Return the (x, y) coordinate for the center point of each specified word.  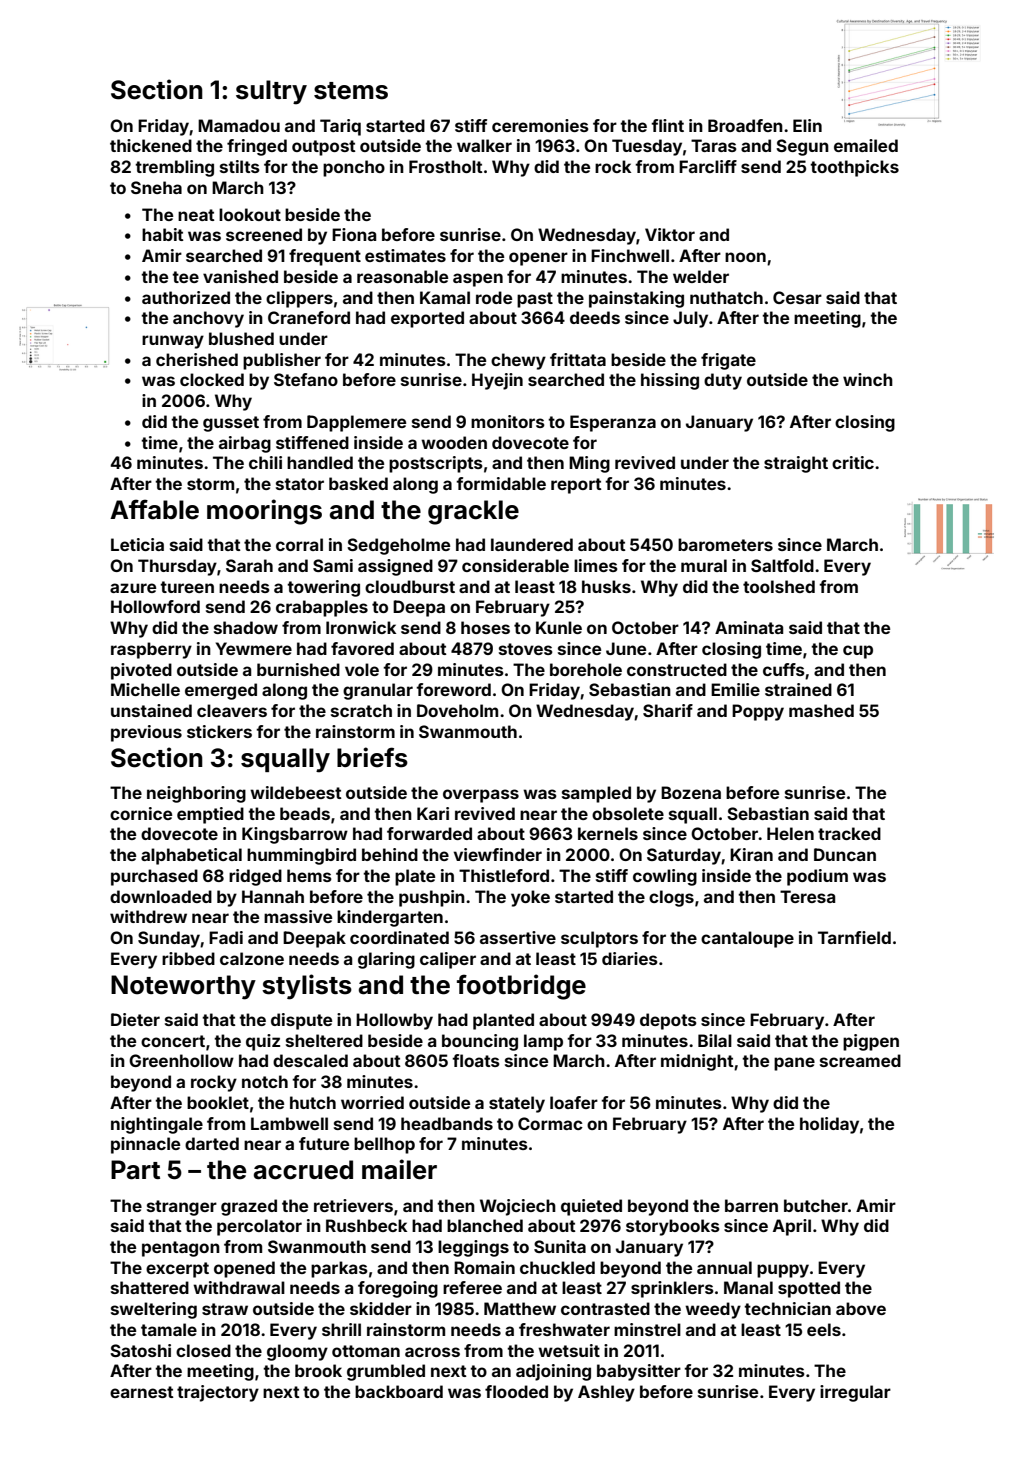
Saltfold (782, 565)
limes (596, 565)
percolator (259, 1227)
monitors (508, 421)
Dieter (135, 1019)
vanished (240, 276)
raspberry (151, 650)
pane (794, 1064)
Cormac (550, 1123)
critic (853, 462)
